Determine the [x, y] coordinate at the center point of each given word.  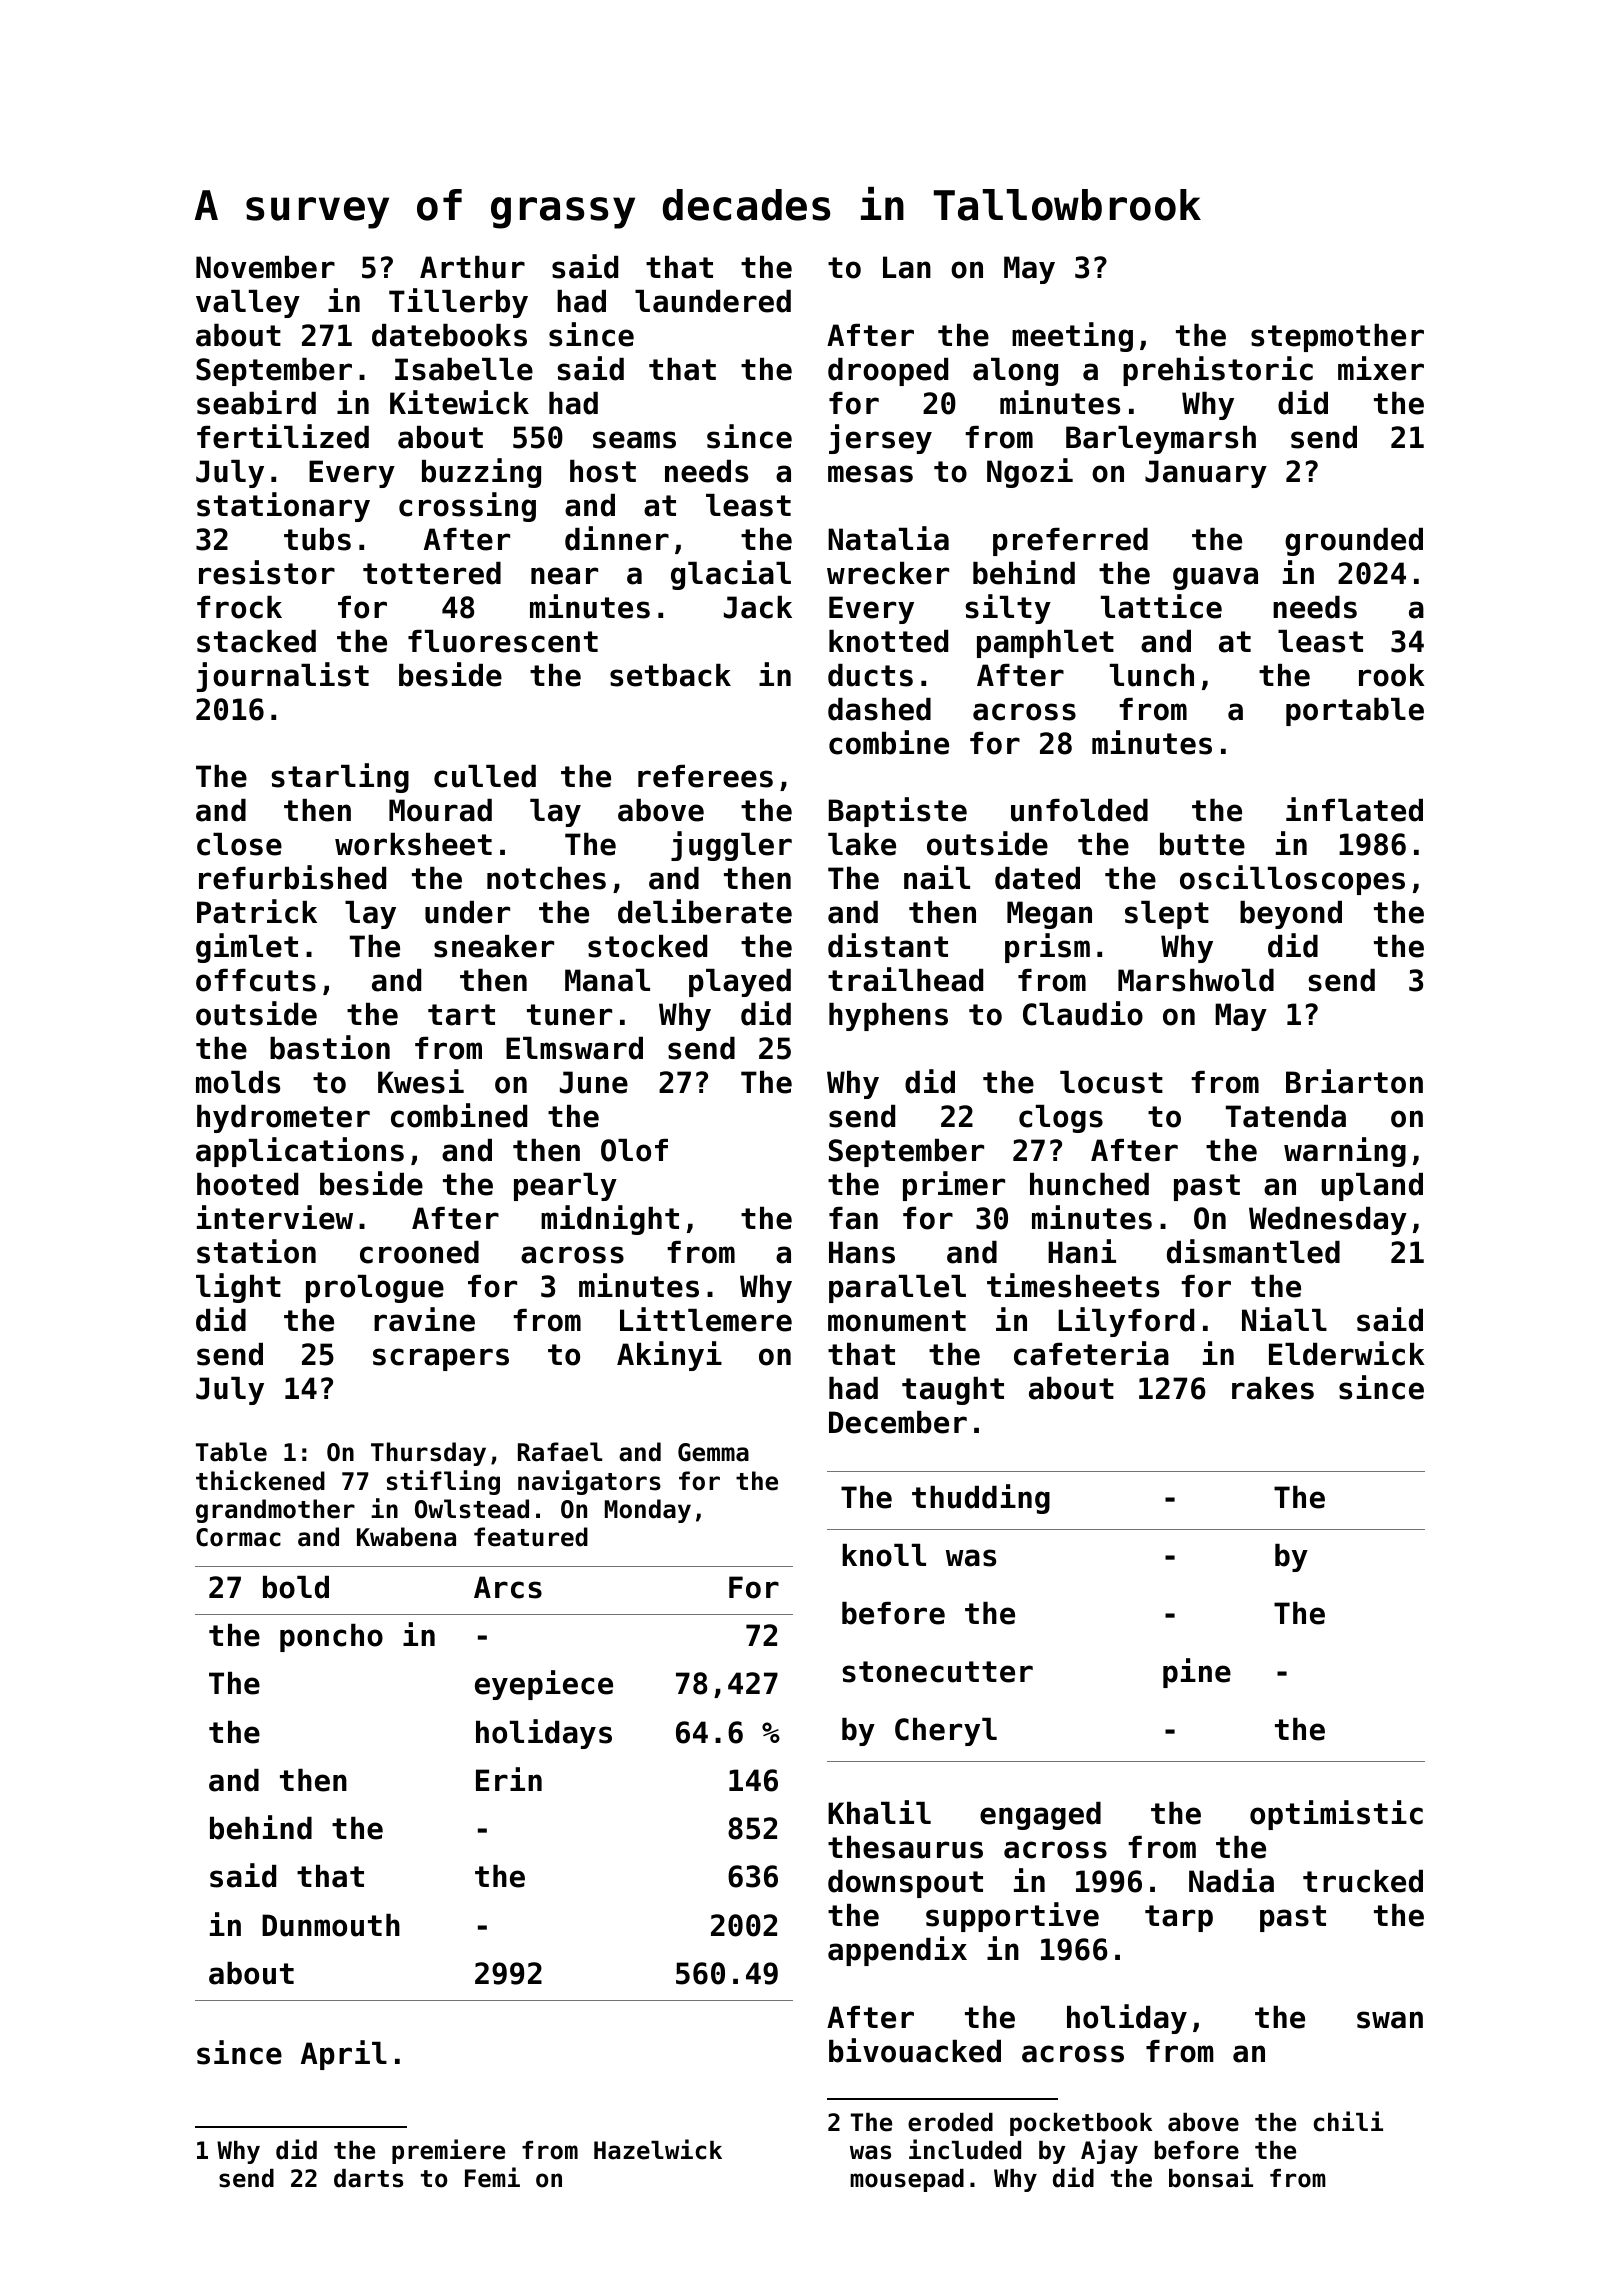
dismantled [1253, 1251]
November [265, 267]
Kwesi [421, 1081]
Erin [509, 1779]
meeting [1072, 337]
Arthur [472, 267]
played [740, 983]
